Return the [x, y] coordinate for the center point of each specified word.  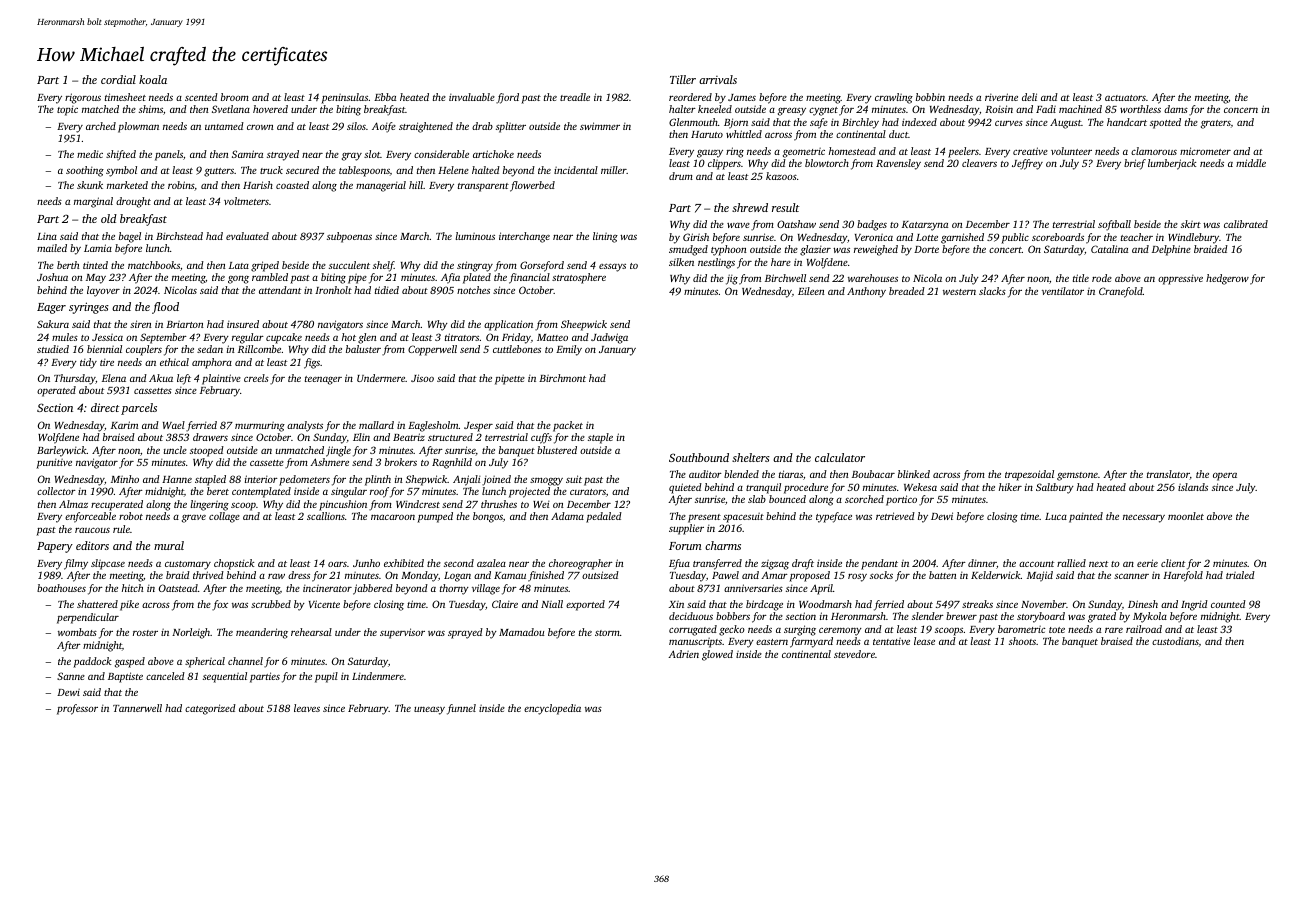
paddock [92, 662]
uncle [175, 450]
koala [153, 79]
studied [53, 349]
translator [1168, 475]
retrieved [895, 516]
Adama [567, 516]
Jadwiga [609, 338]
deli [1029, 97]
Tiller [683, 79]
